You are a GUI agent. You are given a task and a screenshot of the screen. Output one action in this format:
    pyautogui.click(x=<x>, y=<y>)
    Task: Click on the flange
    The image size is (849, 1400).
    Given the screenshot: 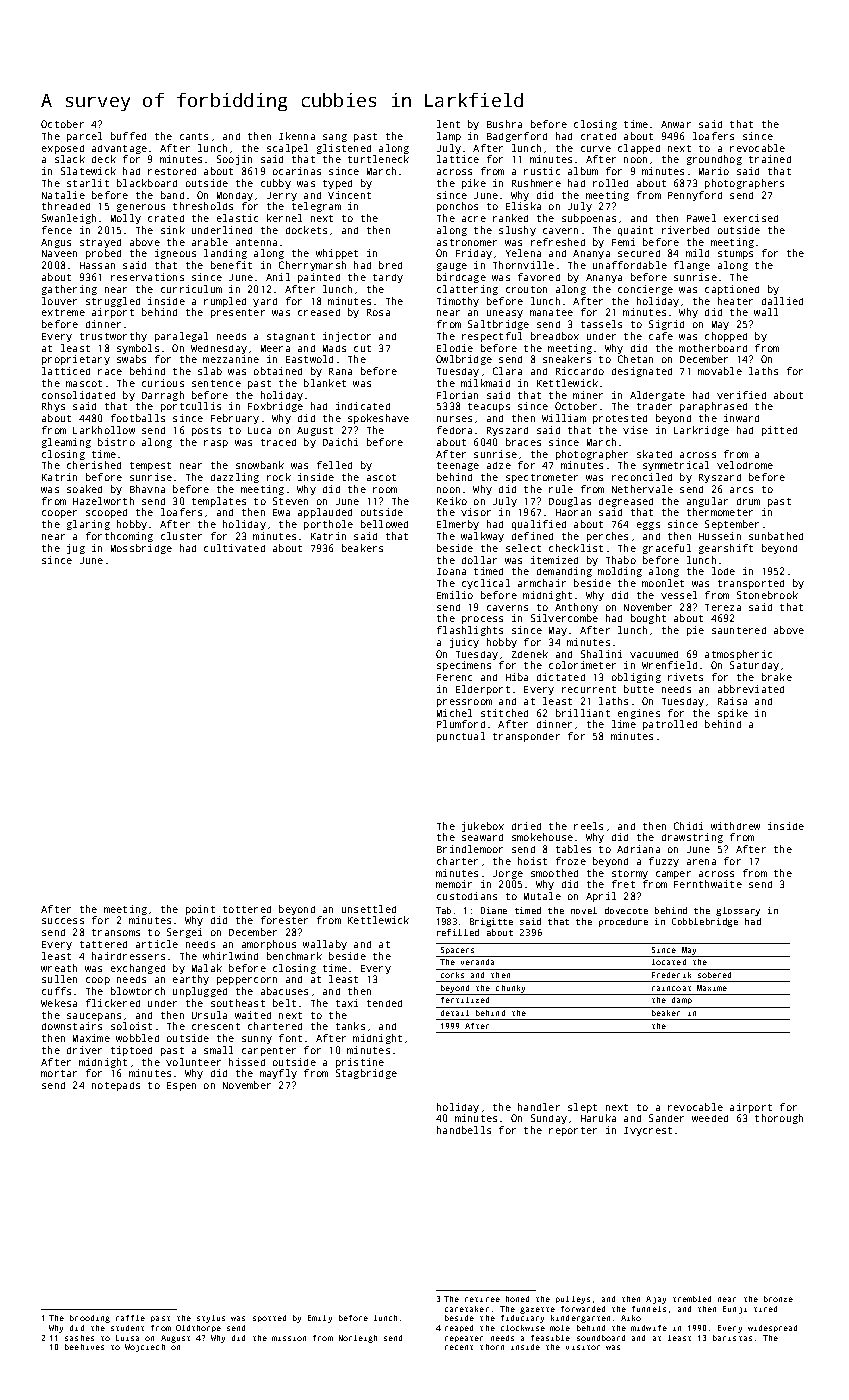 What is the action you would take?
    pyautogui.click(x=692, y=266)
